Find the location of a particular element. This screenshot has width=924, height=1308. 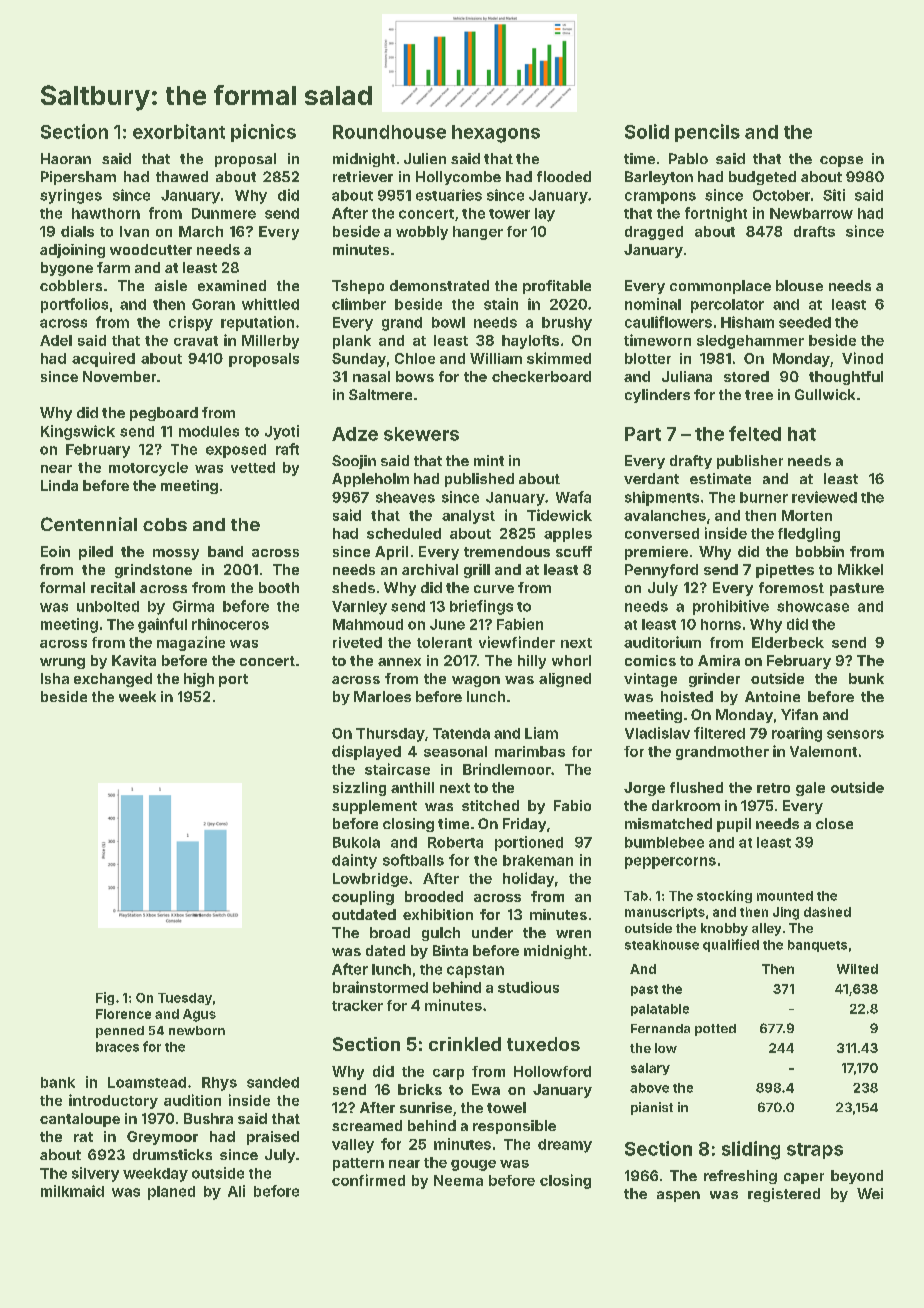

mint is located at coordinates (489, 460).
